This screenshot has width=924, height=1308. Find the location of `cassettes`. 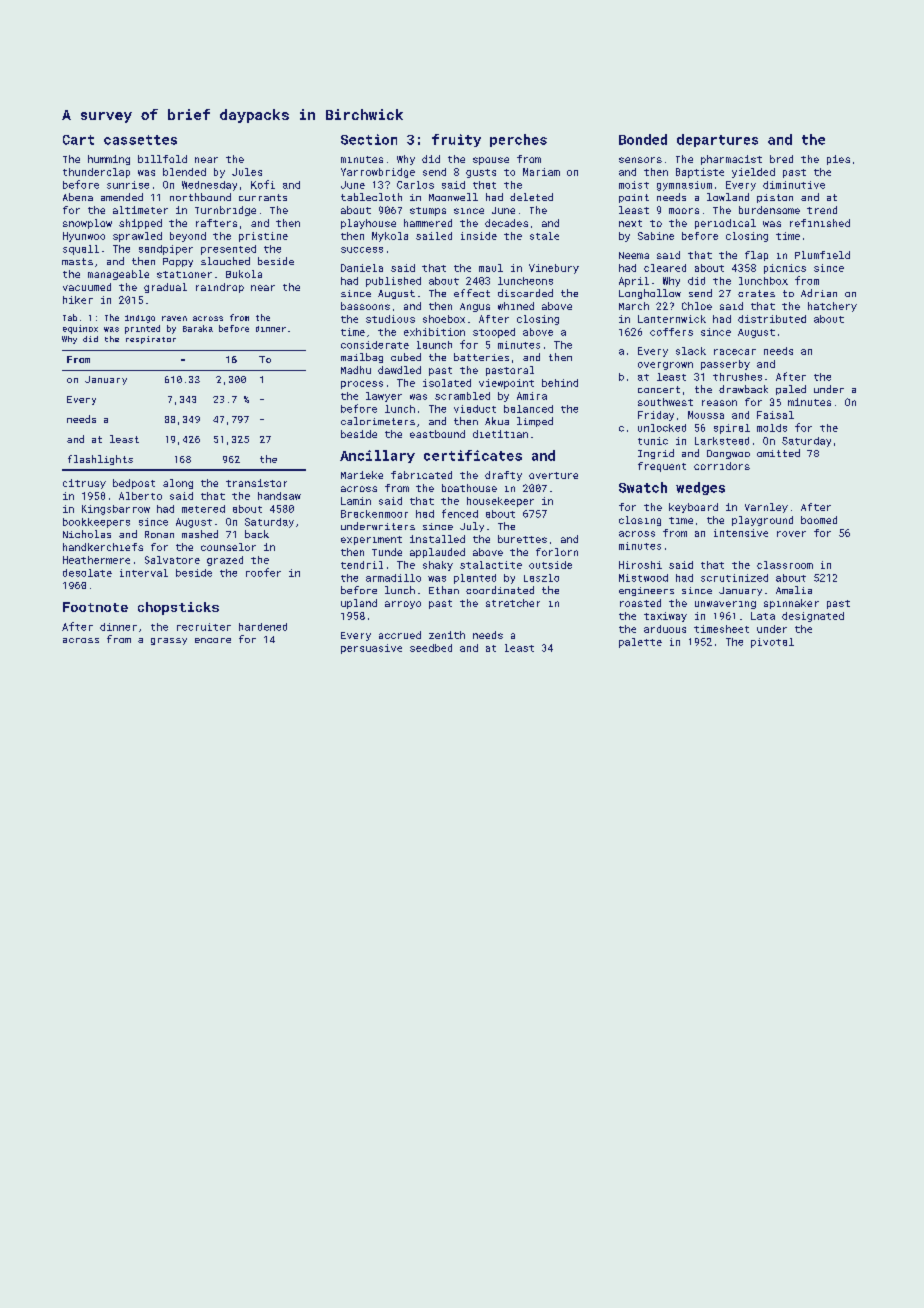

cassettes is located at coordinates (140, 140).
